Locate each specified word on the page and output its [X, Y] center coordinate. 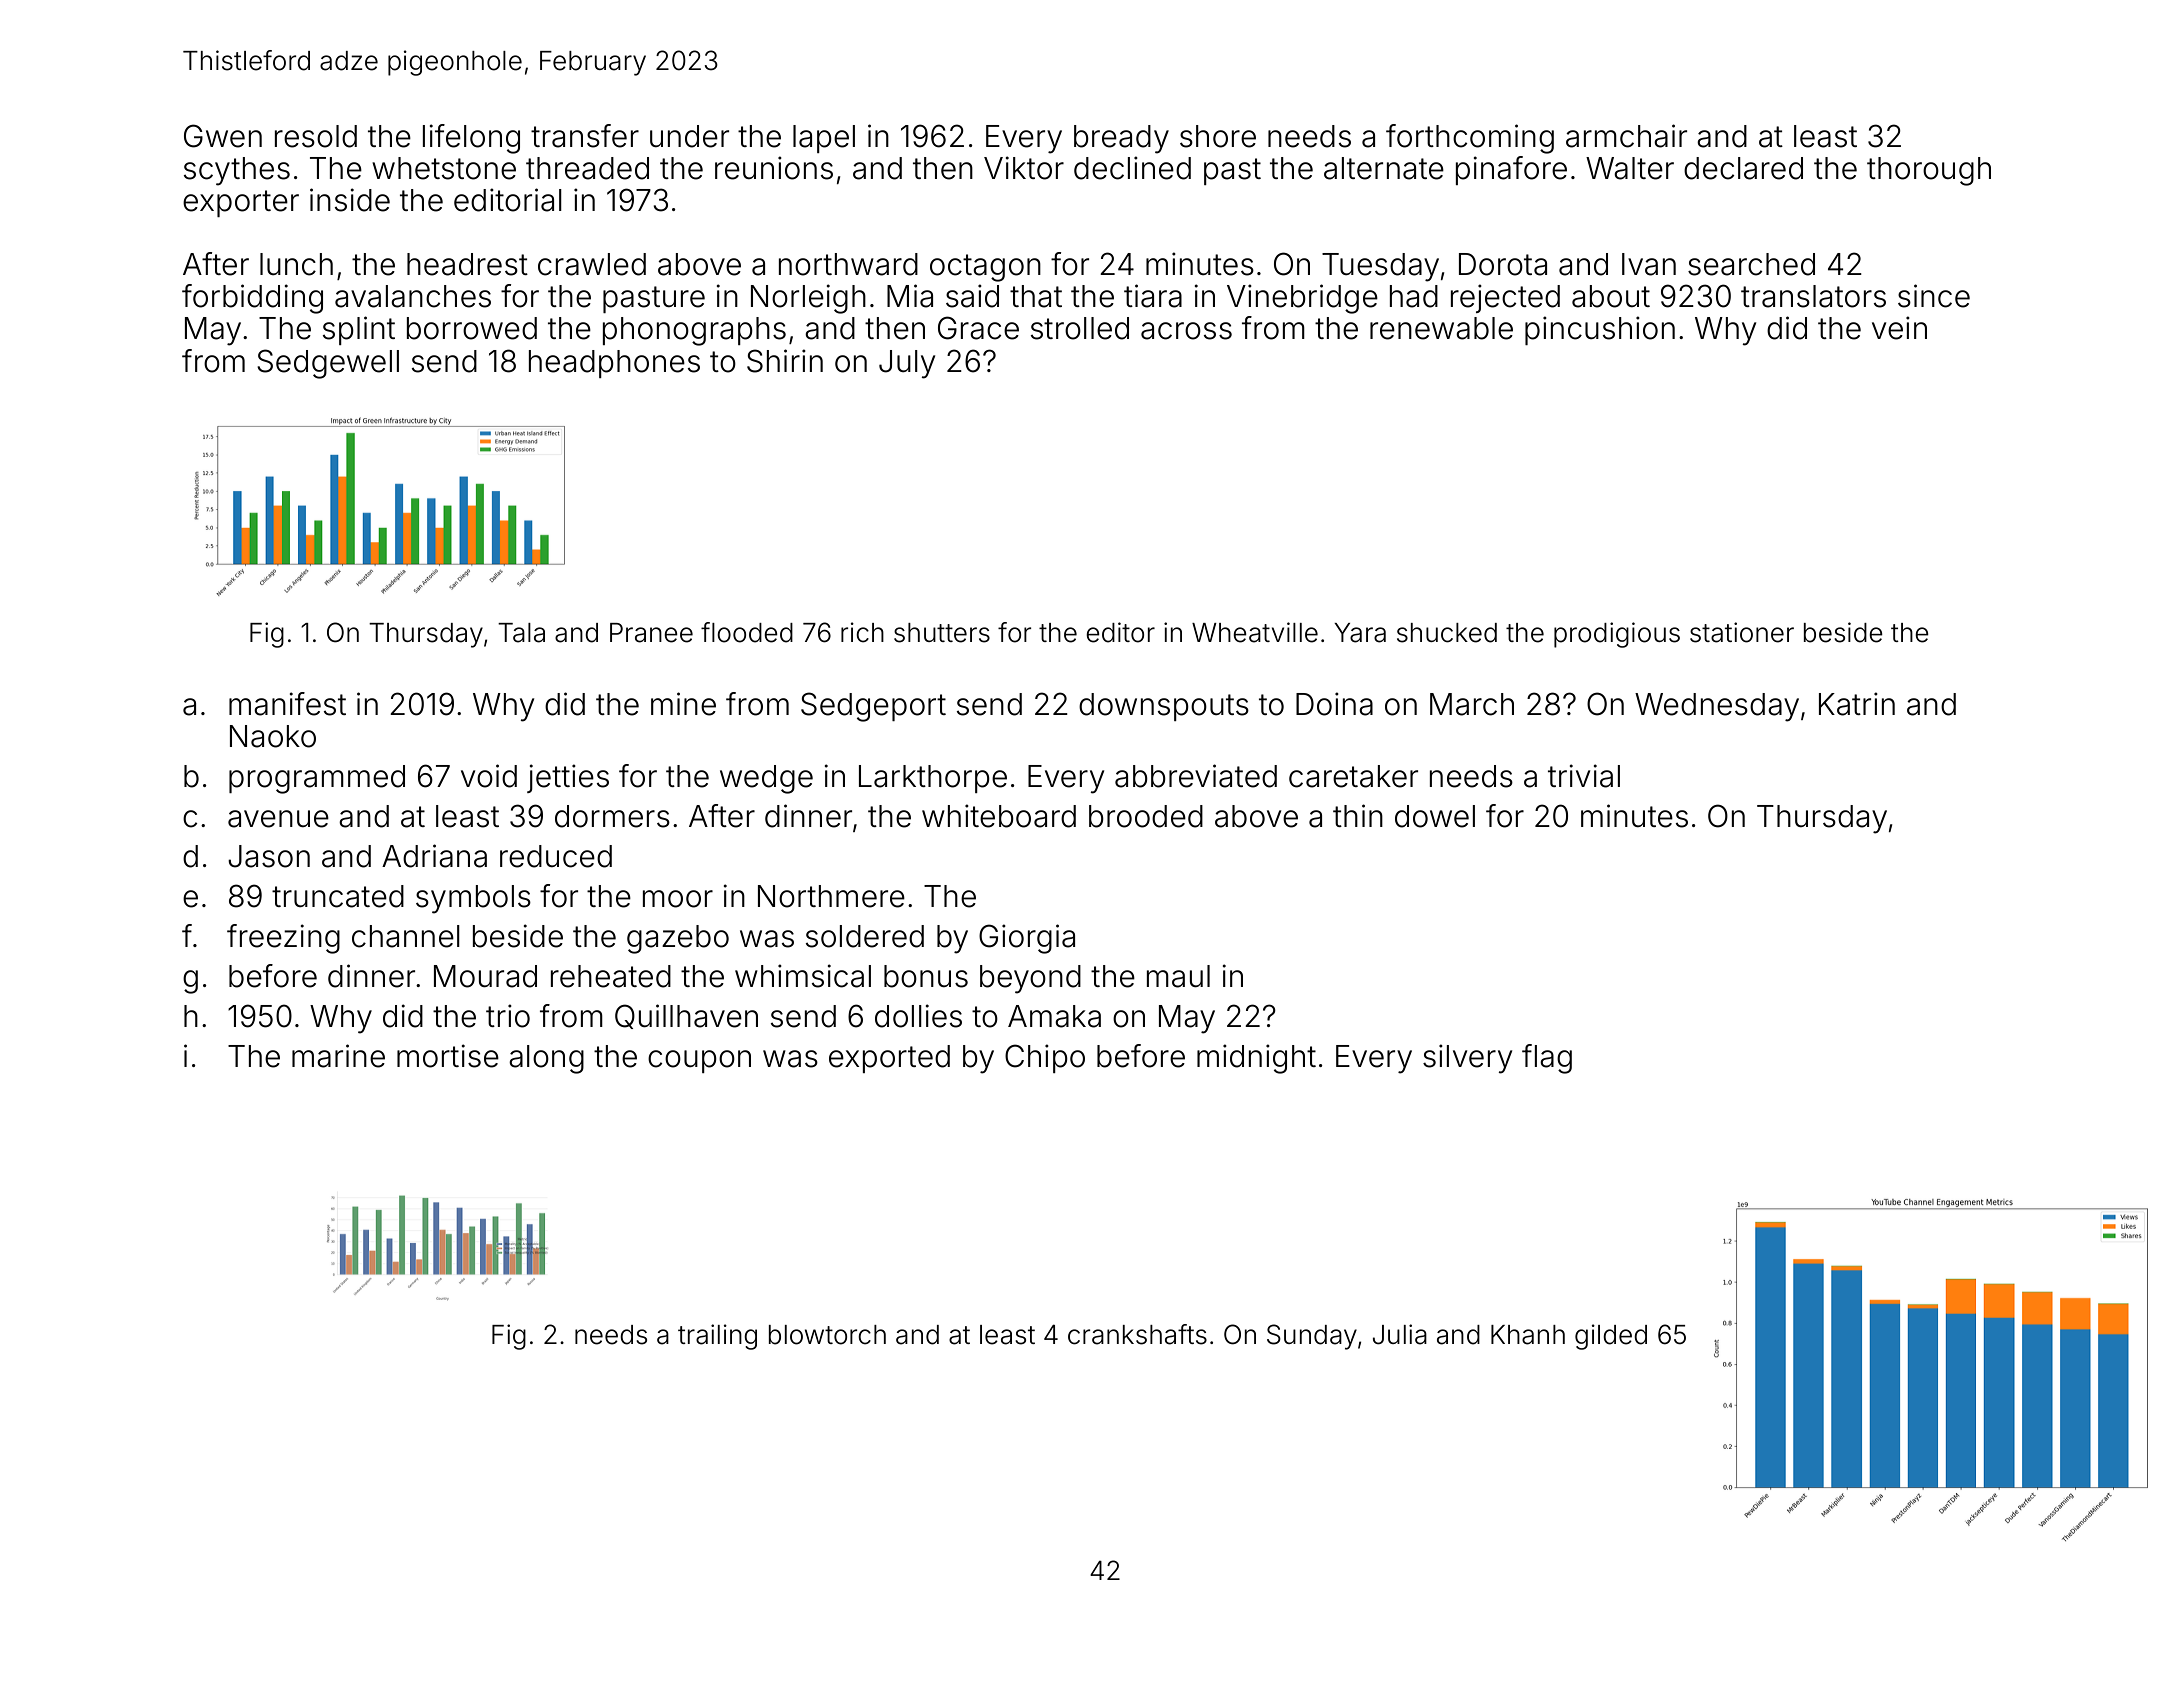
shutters [942, 633]
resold [316, 136]
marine [338, 1056]
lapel [824, 139]
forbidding [252, 299]
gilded [1611, 1337]
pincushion [1600, 330]
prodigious [1617, 635]
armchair [1626, 136]
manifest [287, 704]
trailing [717, 1337]
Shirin [785, 361]
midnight [1256, 1059]
